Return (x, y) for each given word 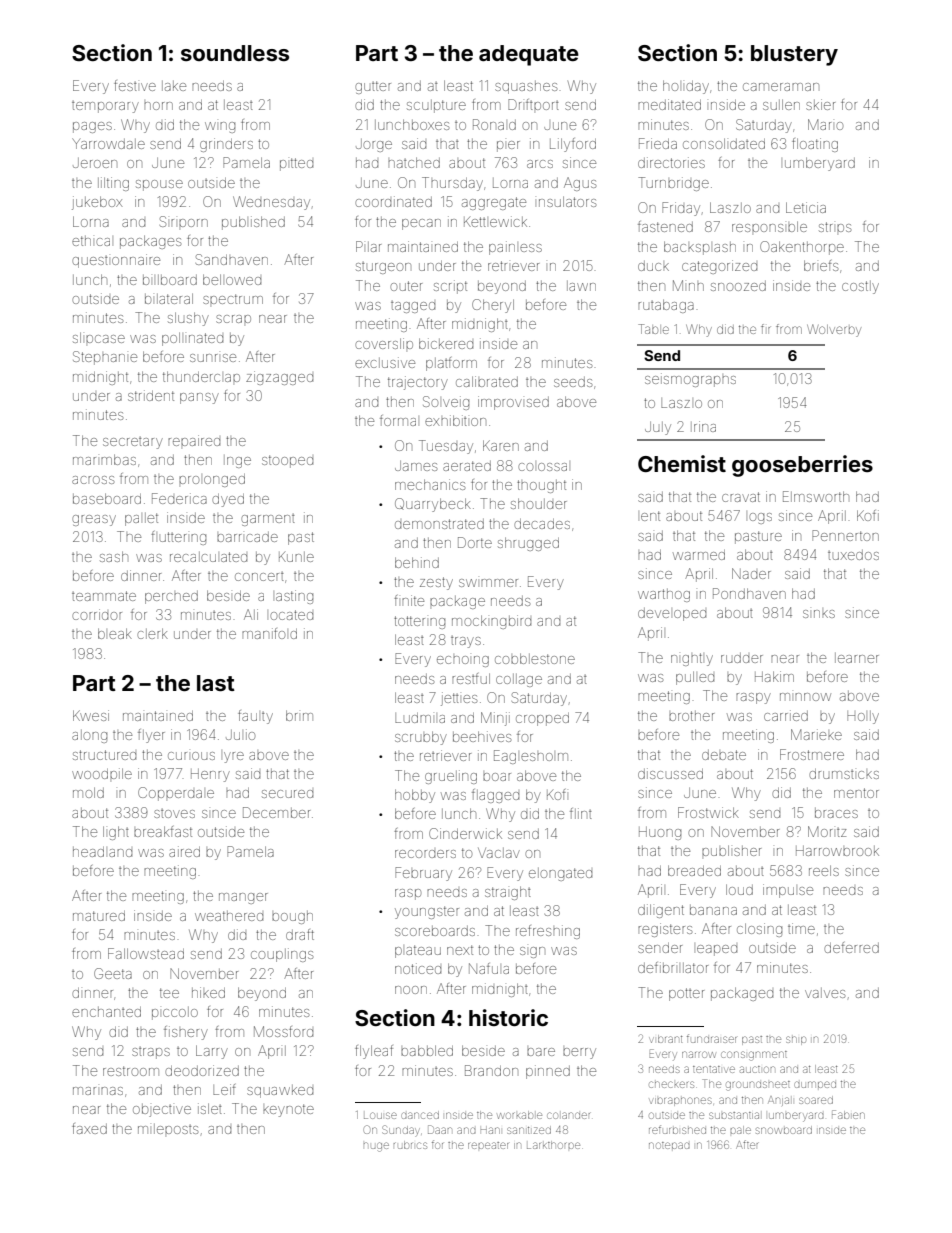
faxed (89, 1128)
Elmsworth (816, 496)
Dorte (475, 542)
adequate (529, 55)
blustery (794, 55)
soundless (235, 53)
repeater (488, 1145)
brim (299, 715)
